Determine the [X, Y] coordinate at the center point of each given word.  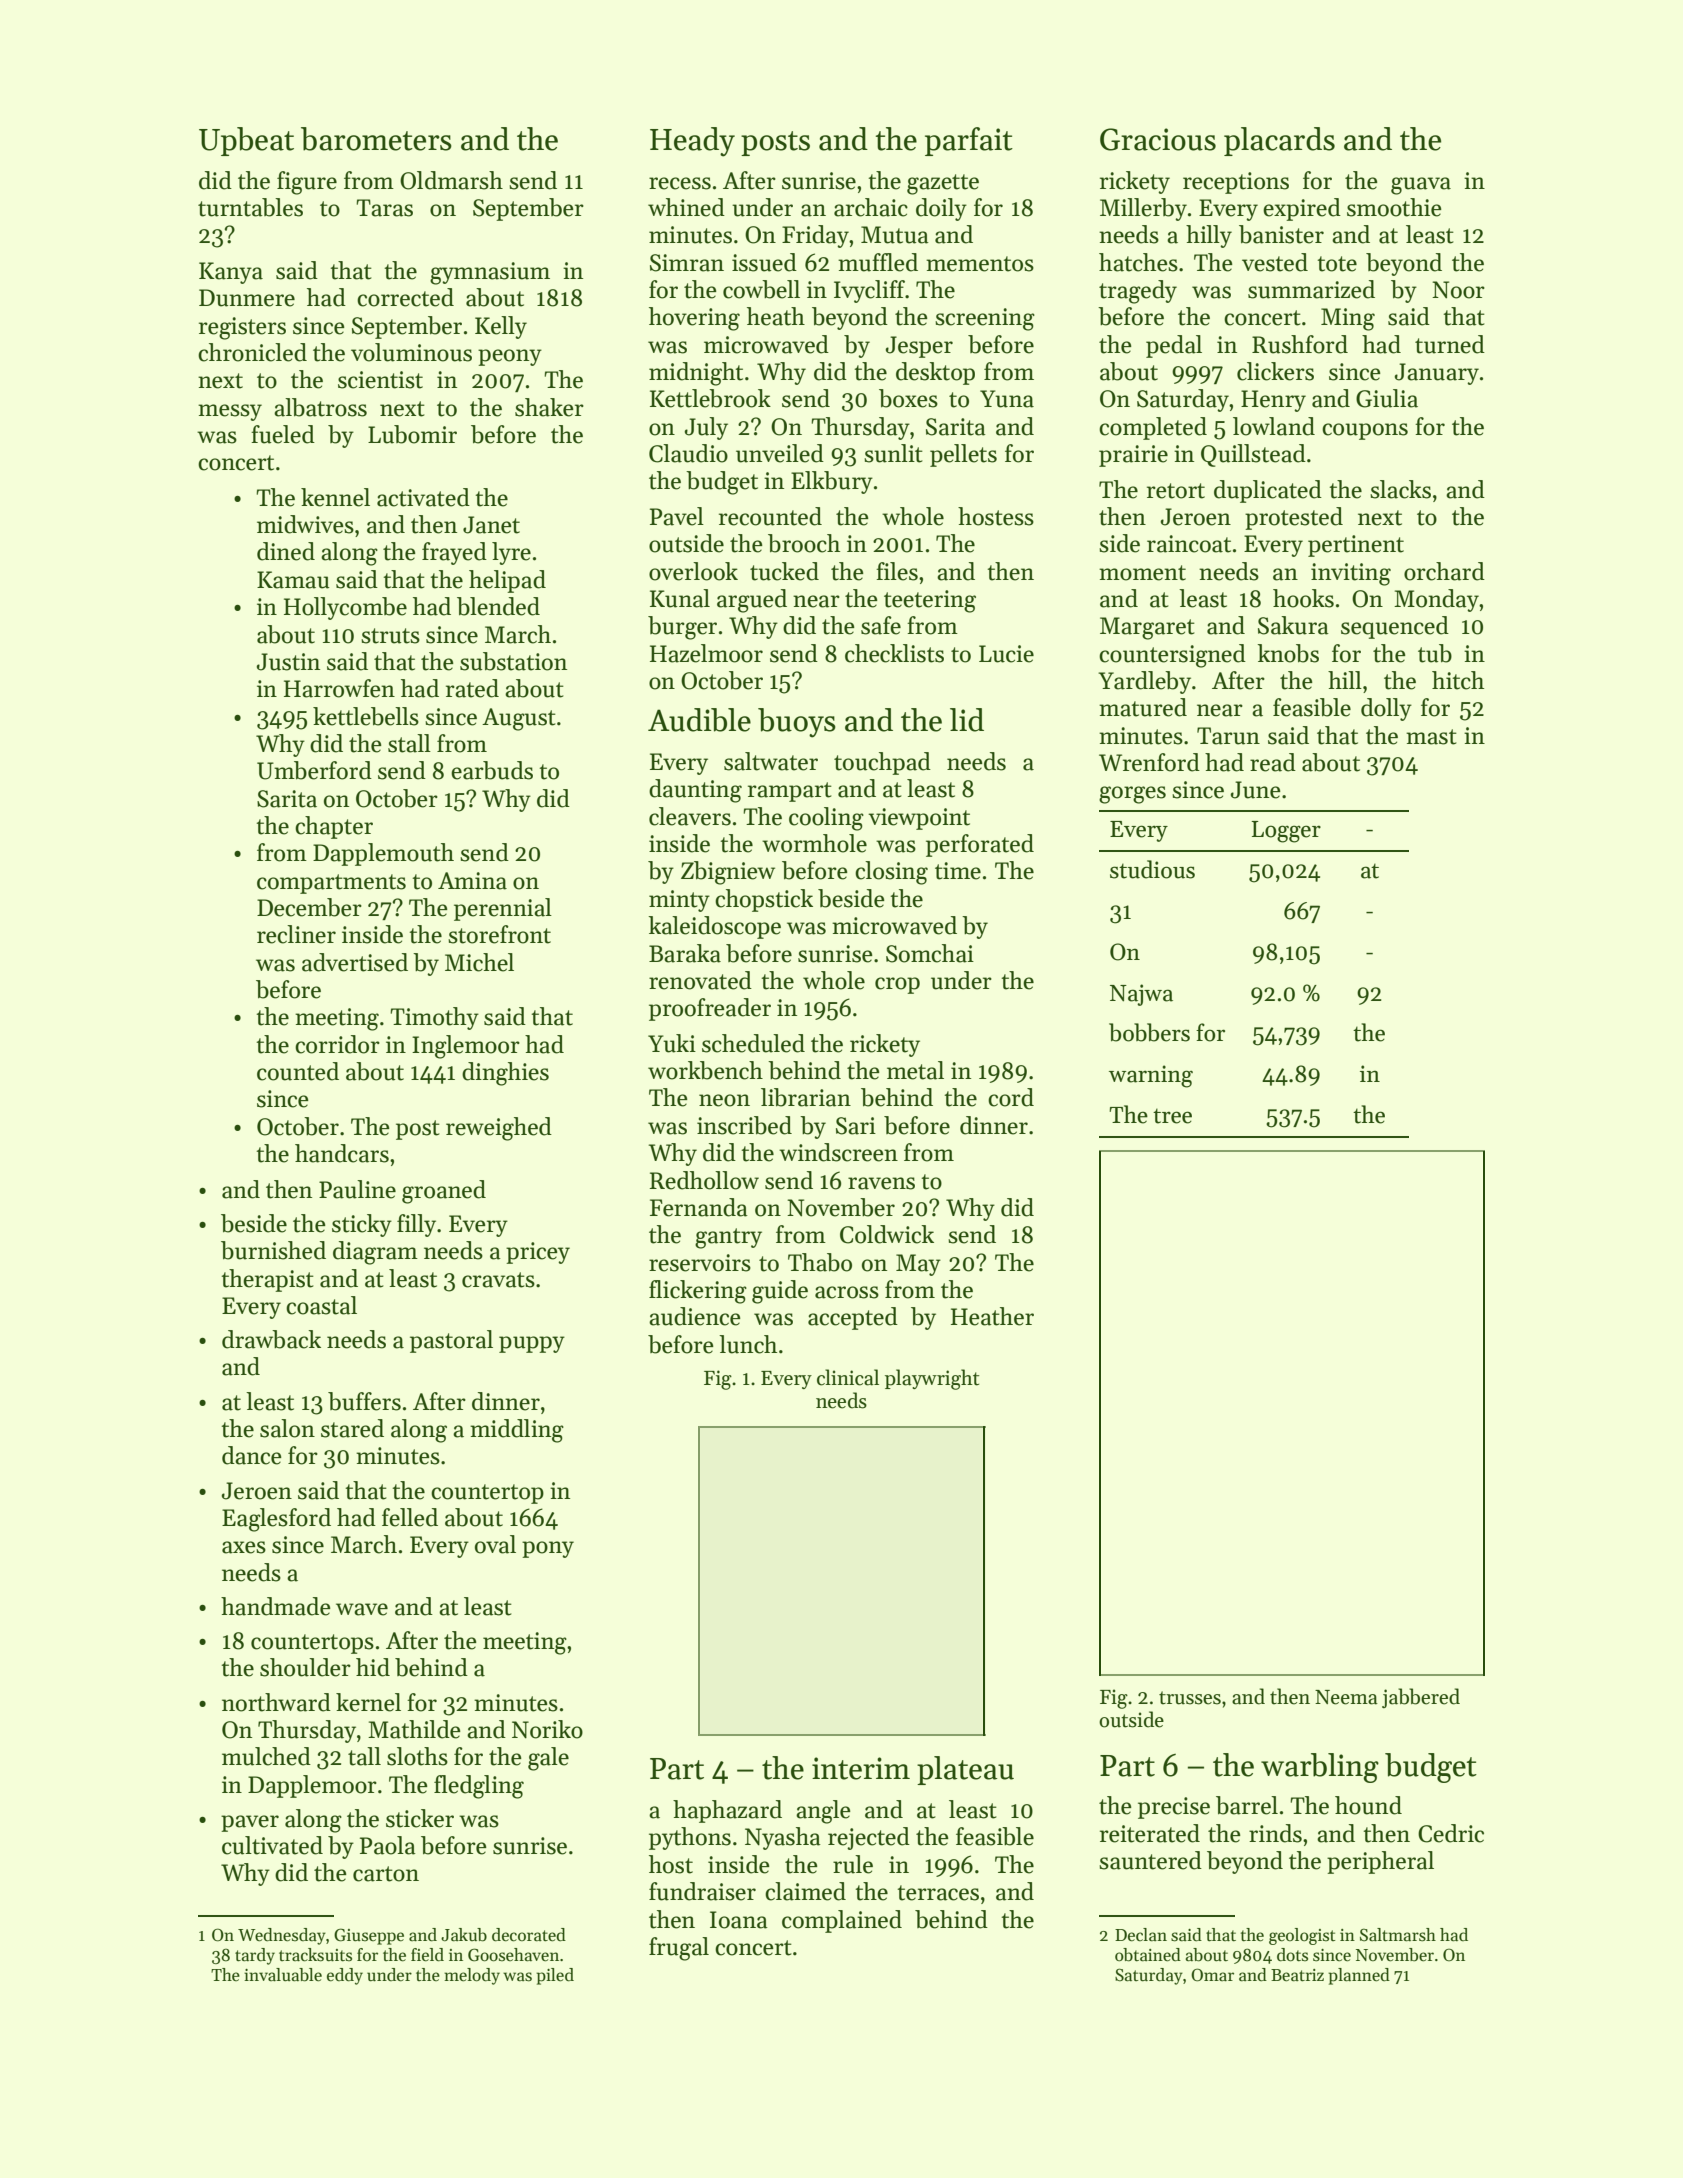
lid [967, 720]
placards [1279, 141]
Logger [1286, 832]
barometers [376, 139]
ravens [881, 1183]
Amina [472, 881]
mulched [266, 1756]
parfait [969, 141]
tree [1172, 1116]
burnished [273, 1250]
